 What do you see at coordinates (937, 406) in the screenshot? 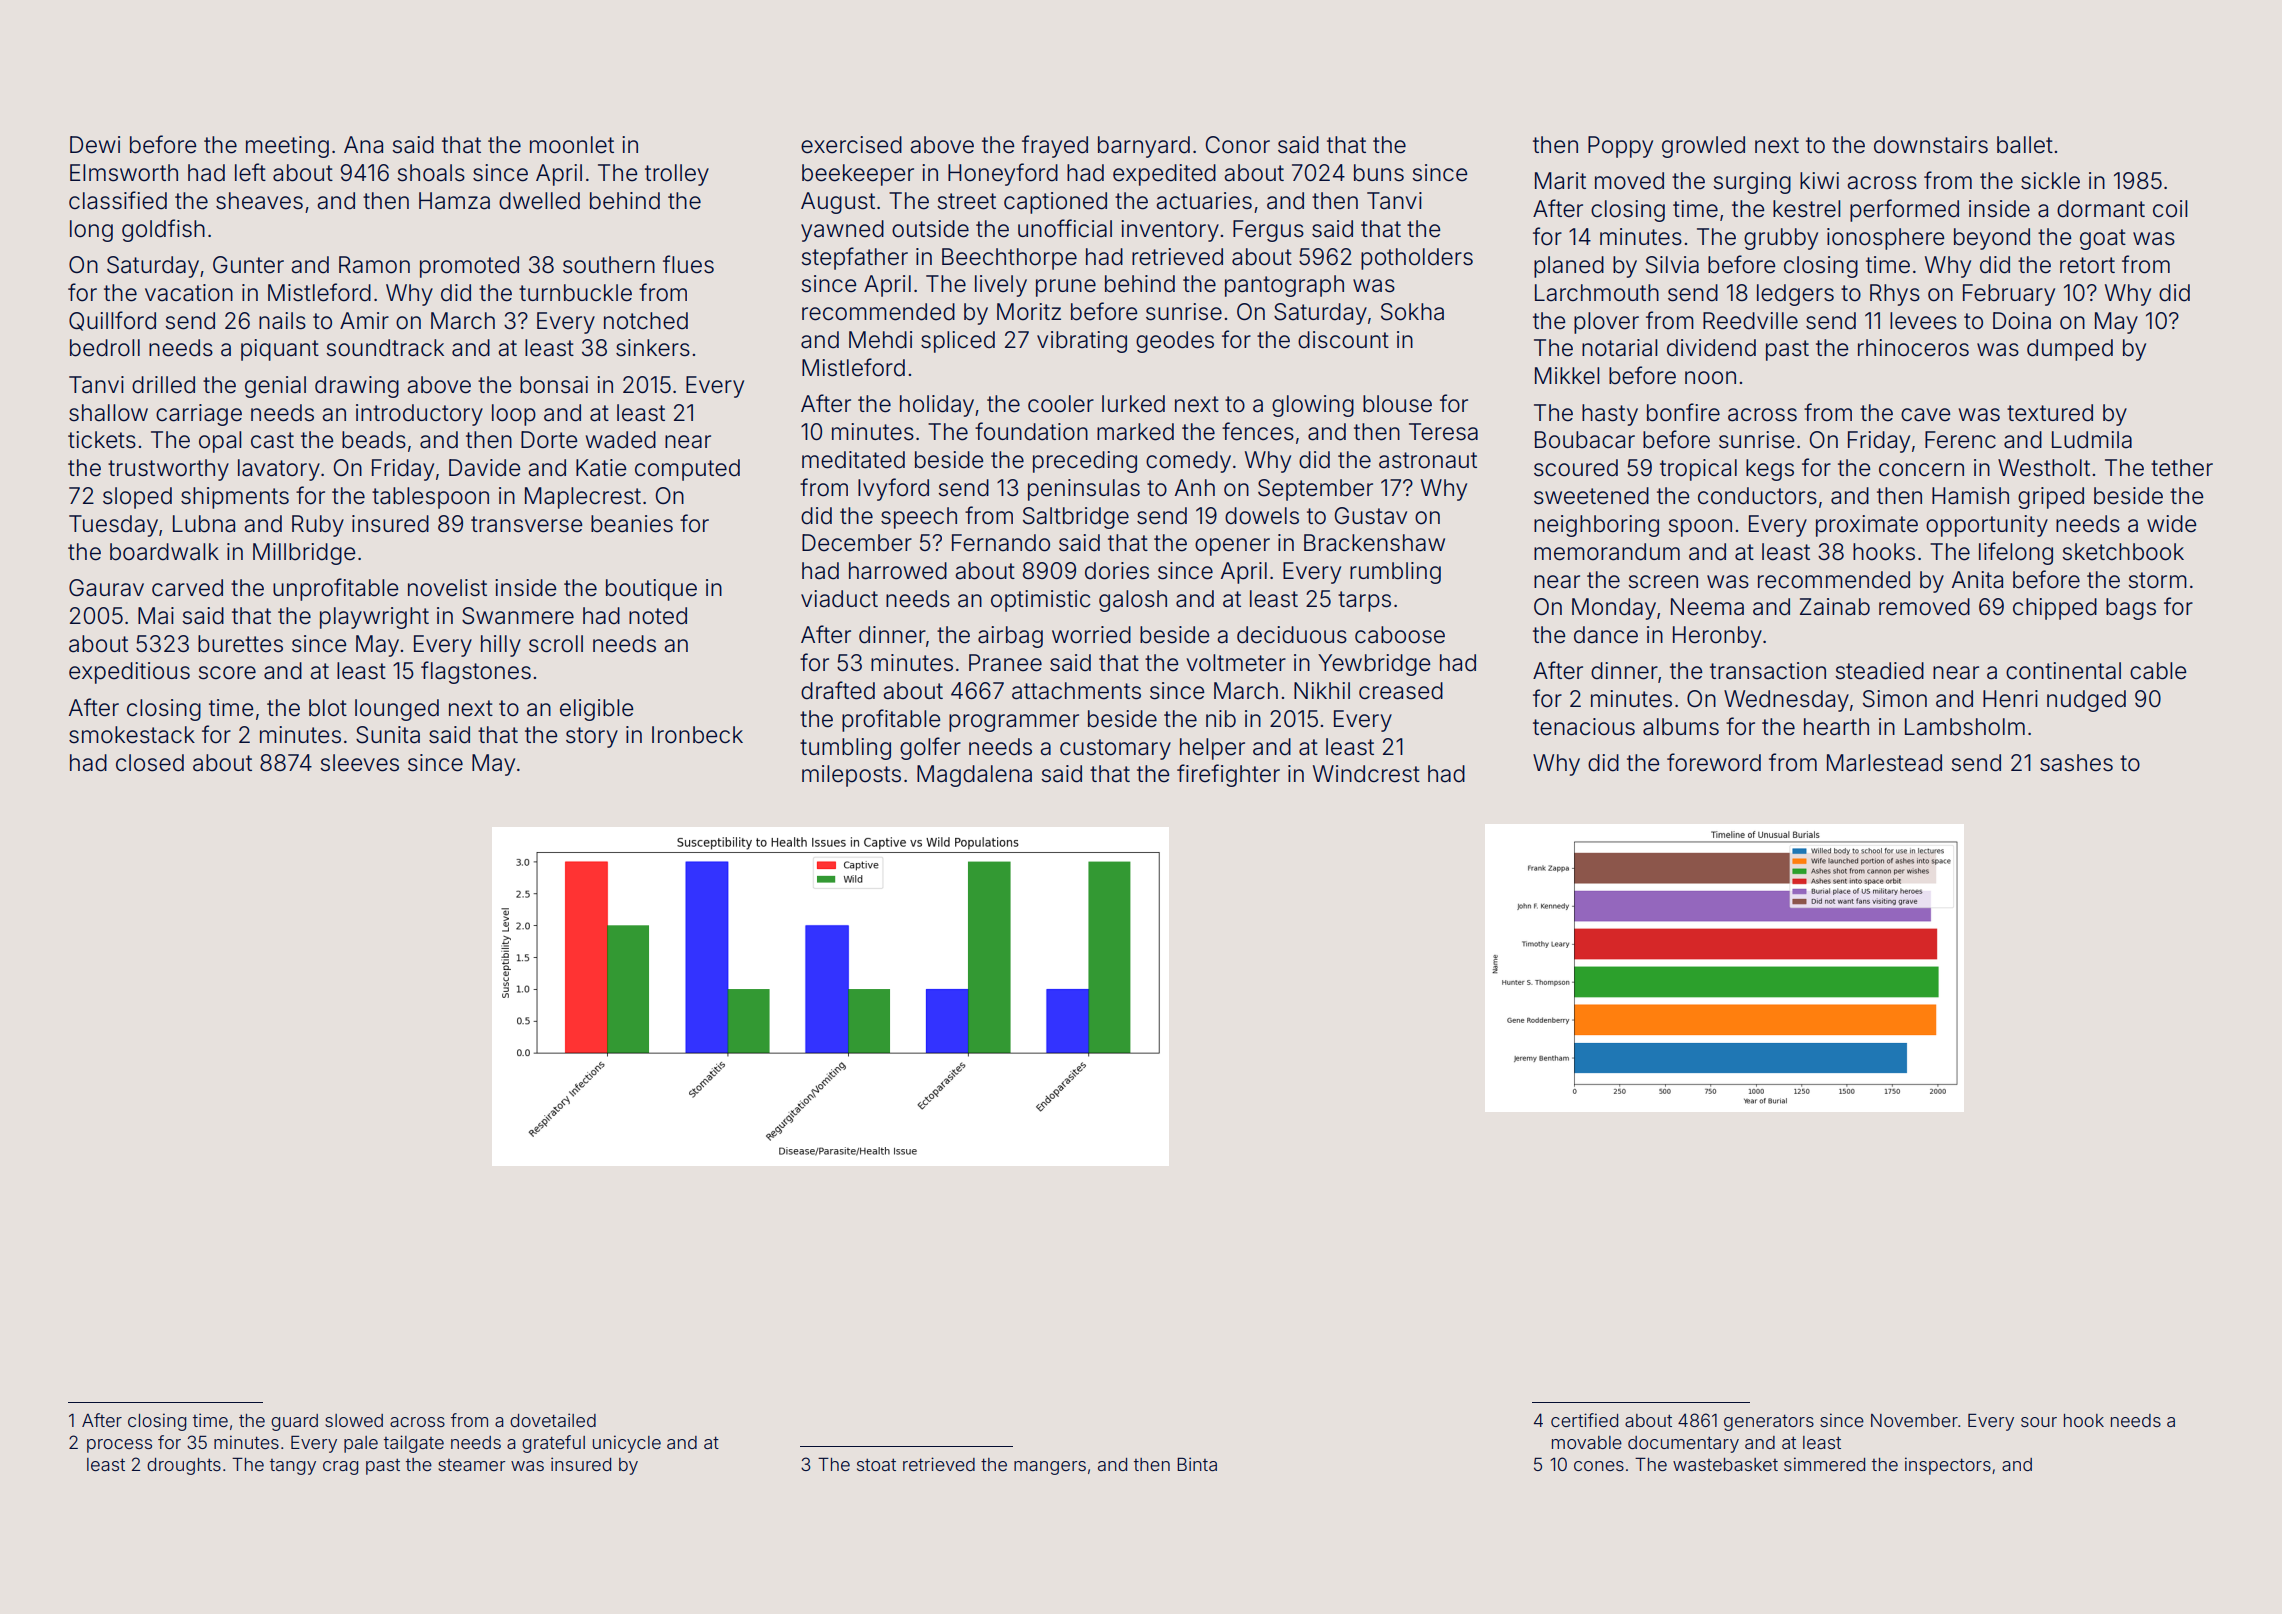
I see `holiday` at bounding box center [937, 406].
